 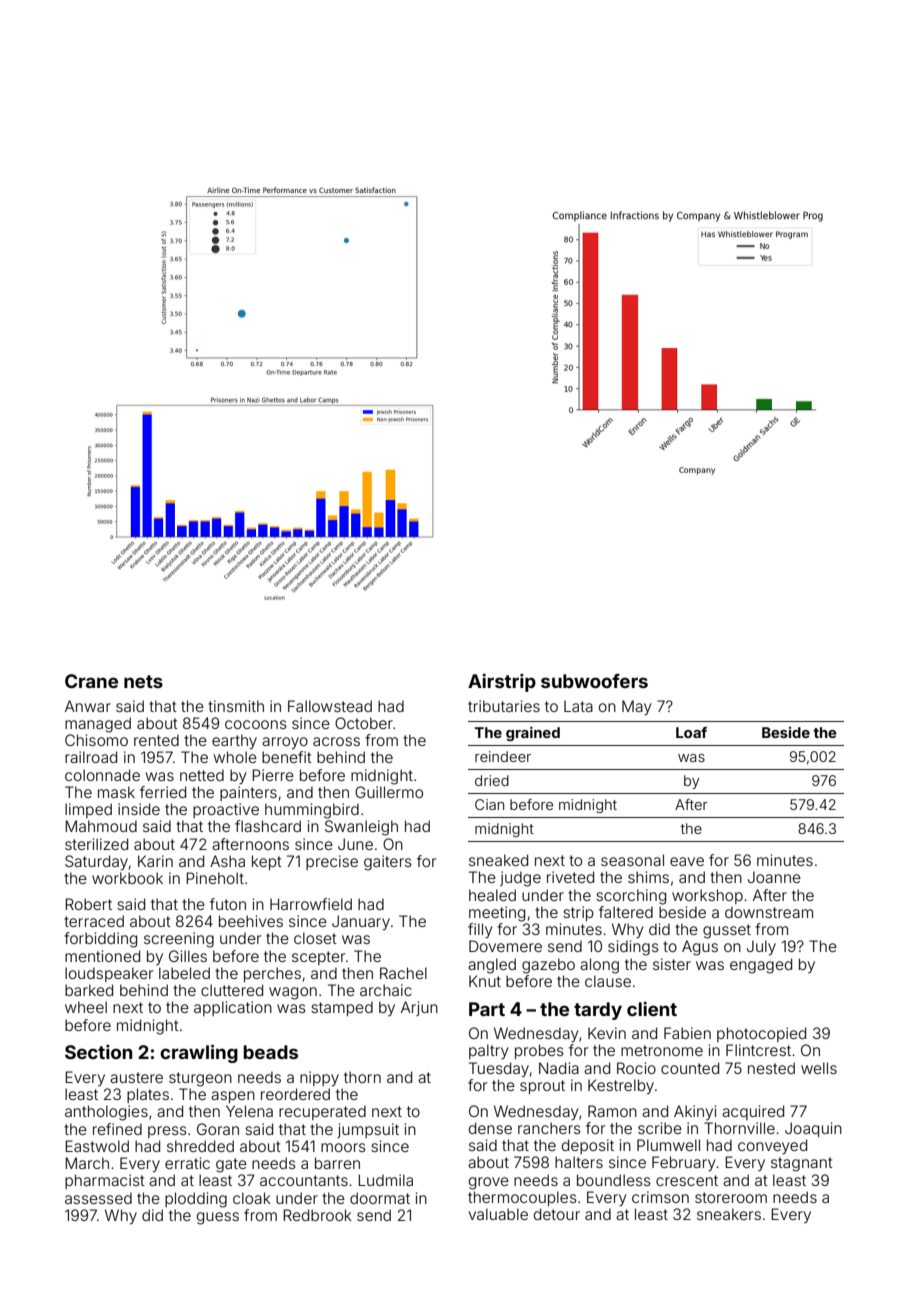 I want to click on Swanleigh, so click(x=361, y=828).
